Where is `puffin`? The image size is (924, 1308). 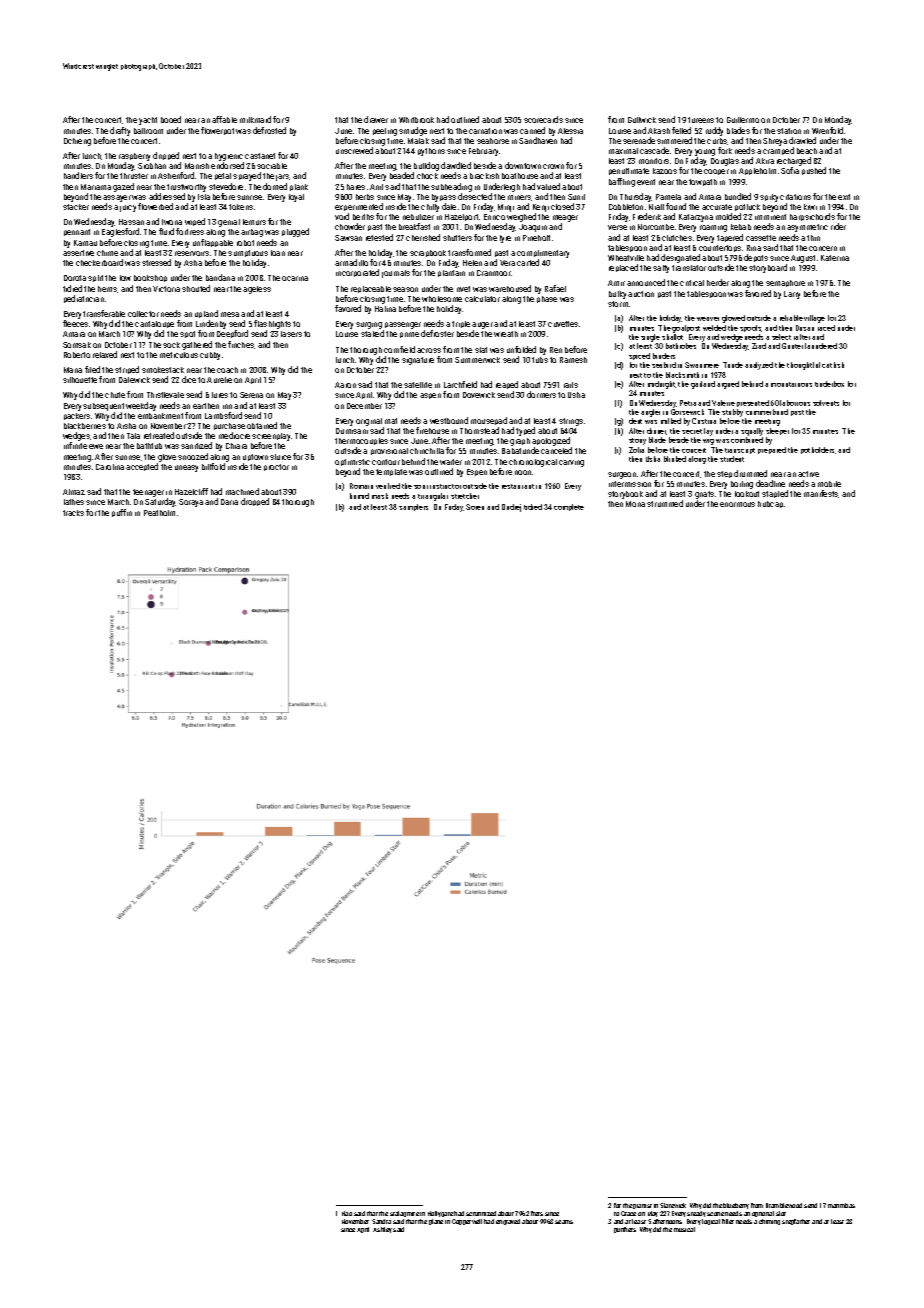
puffin is located at coordinates (122, 513).
